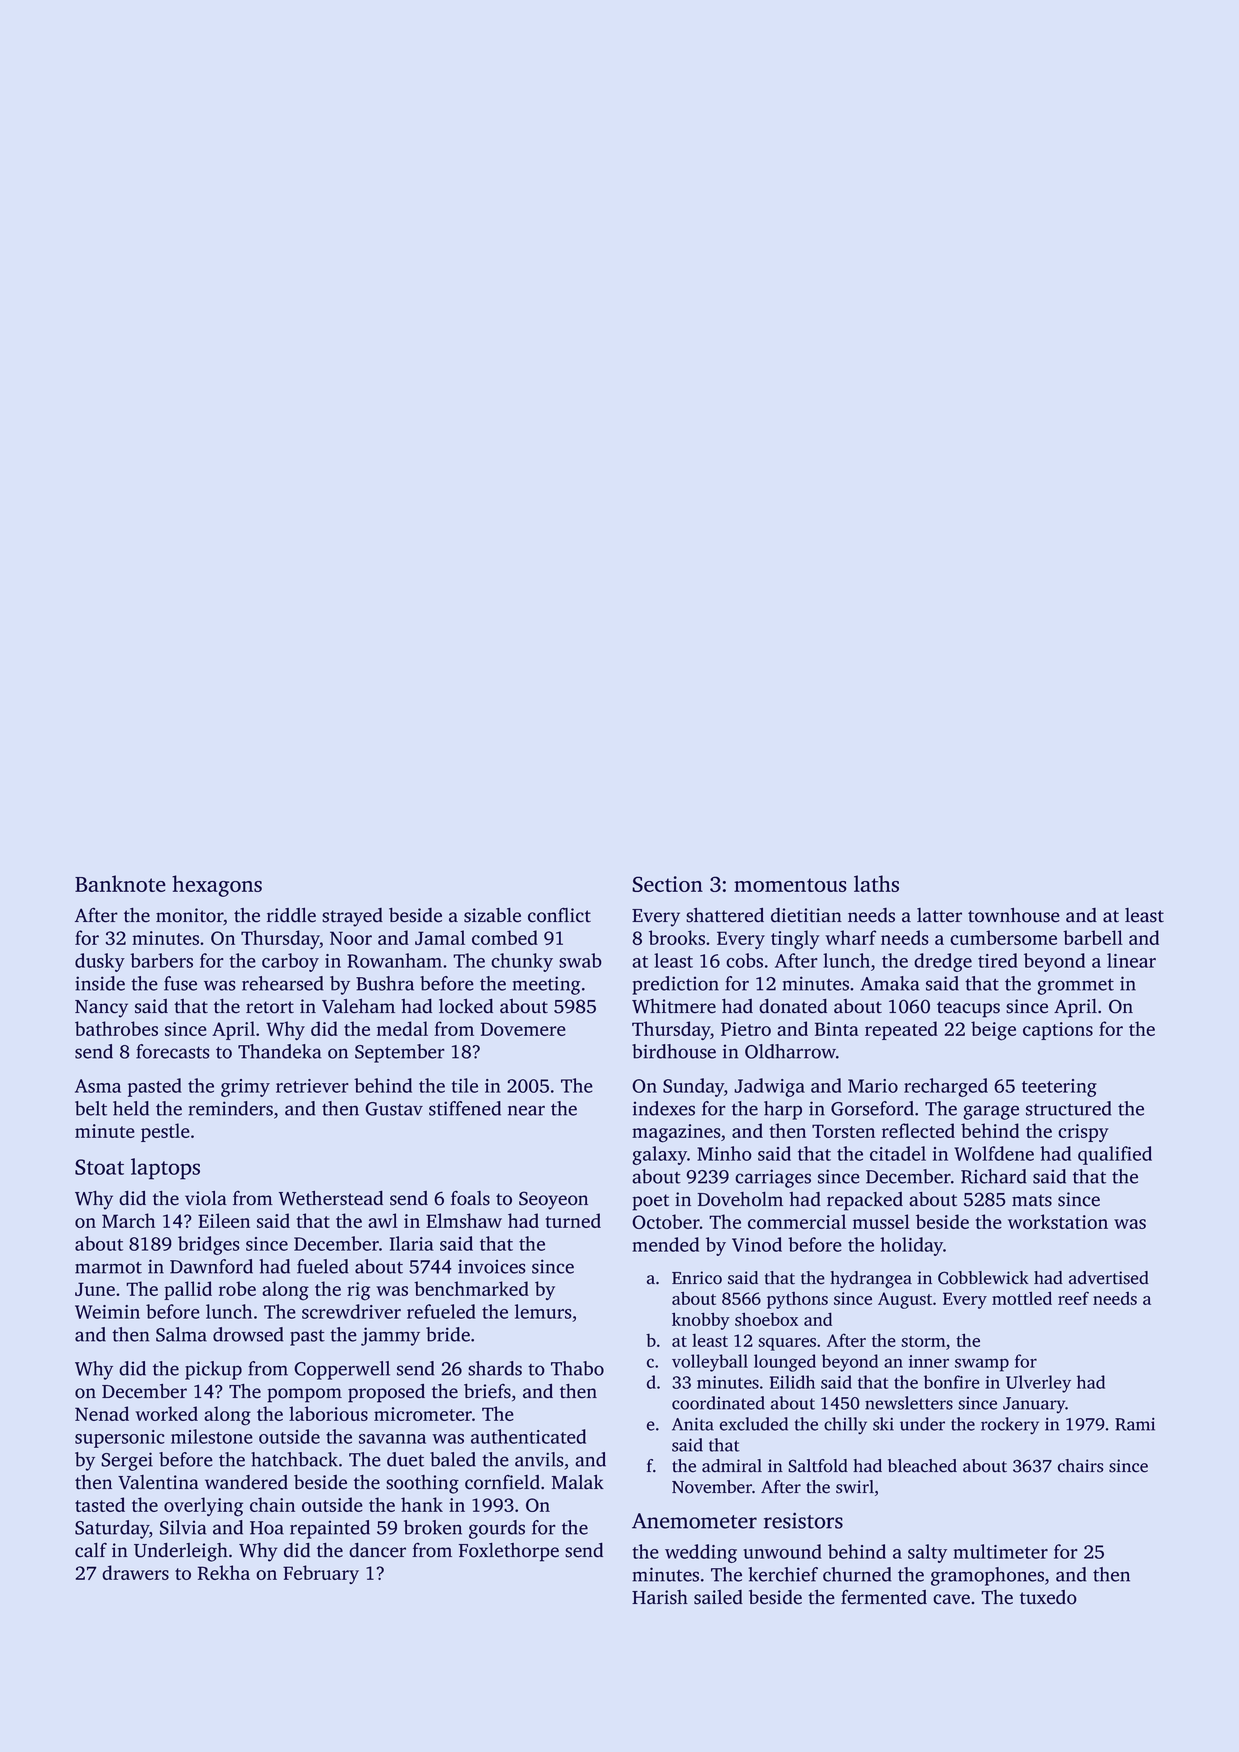 The height and width of the screenshot is (1752, 1239). Describe the element at coordinates (876, 883) in the screenshot. I see `laths` at that location.
